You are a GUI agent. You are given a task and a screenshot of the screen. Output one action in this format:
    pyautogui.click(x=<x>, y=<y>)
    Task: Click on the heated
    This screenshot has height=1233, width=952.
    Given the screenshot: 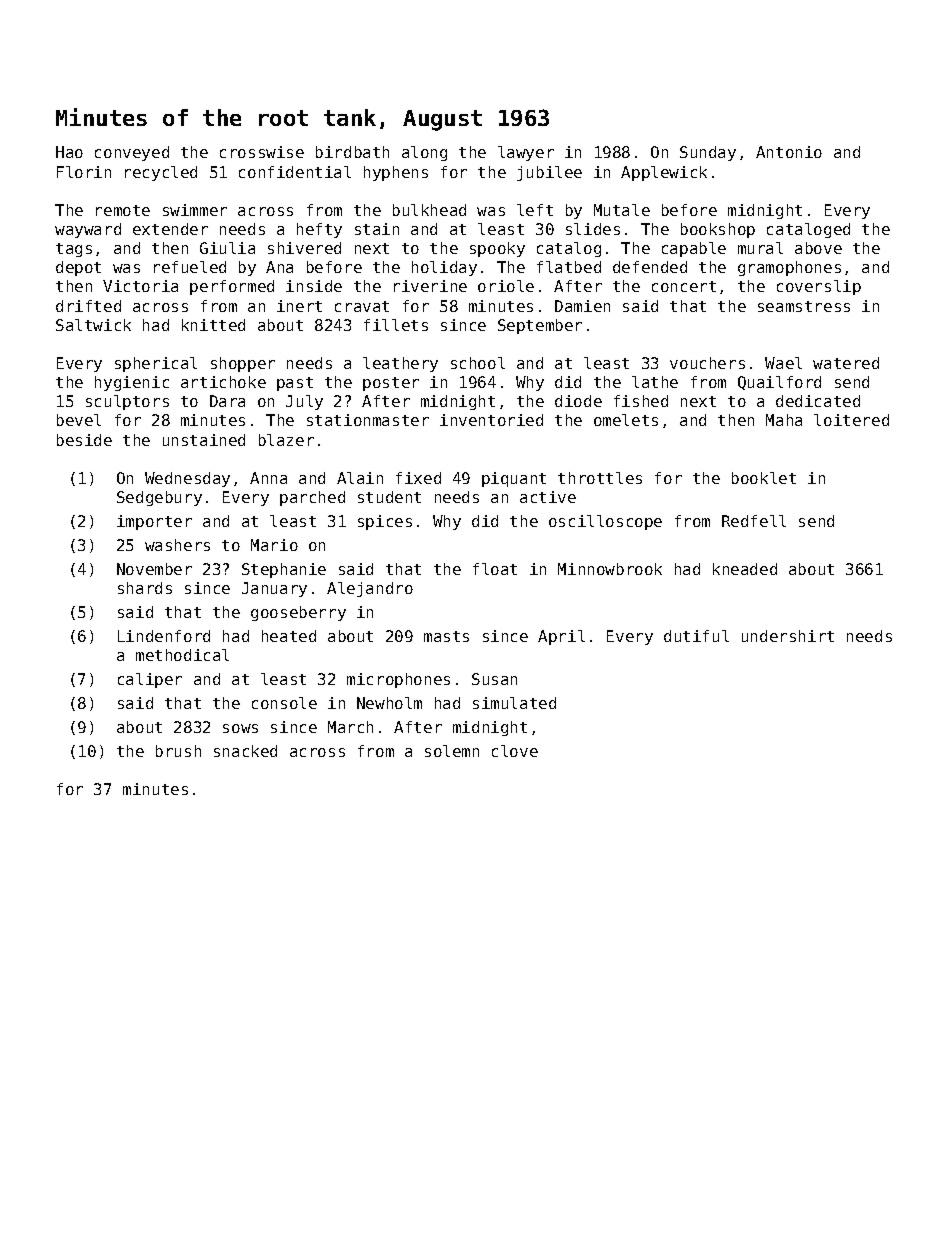 What is the action you would take?
    pyautogui.click(x=289, y=636)
